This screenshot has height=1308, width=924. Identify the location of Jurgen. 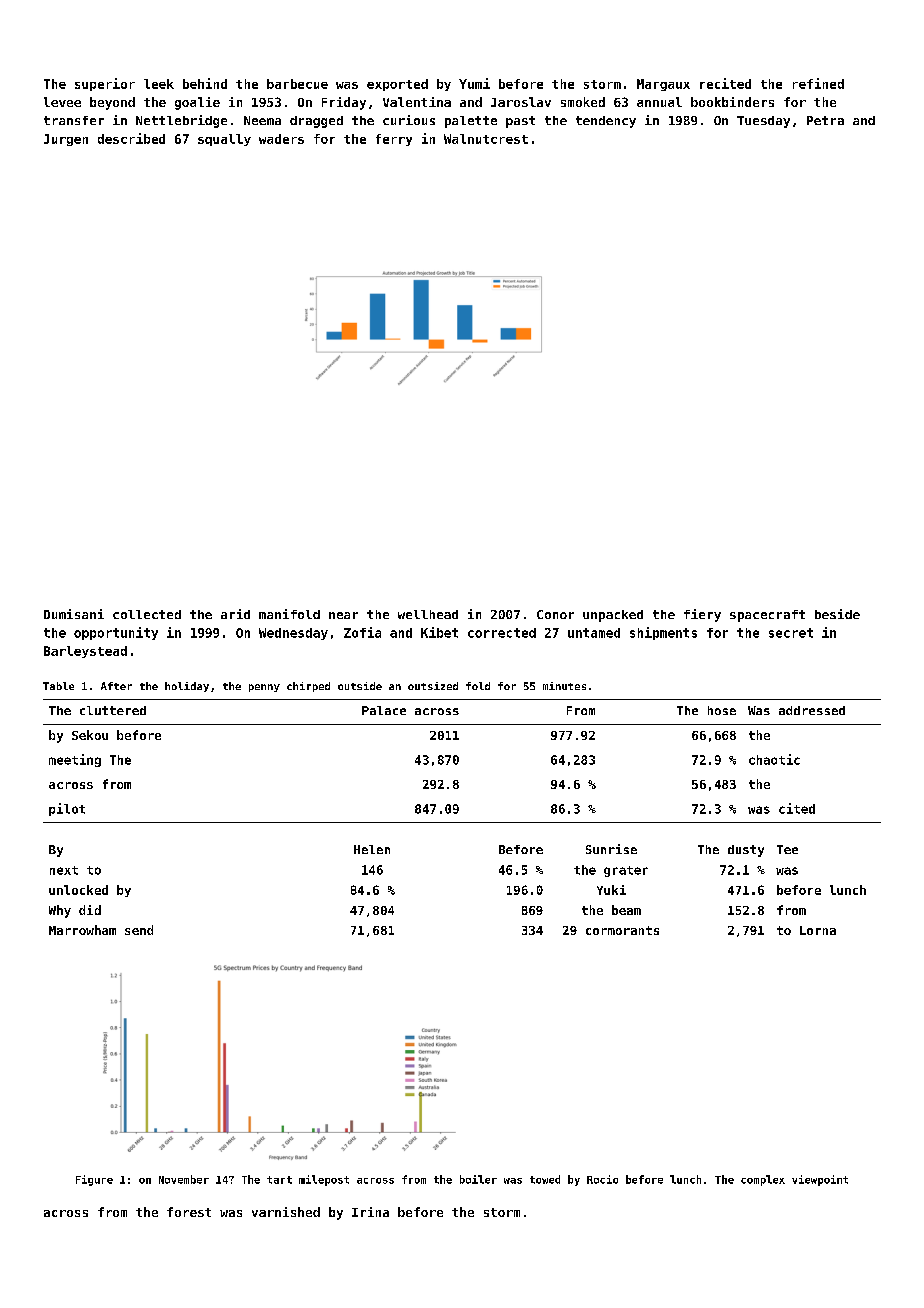
(66, 140).
